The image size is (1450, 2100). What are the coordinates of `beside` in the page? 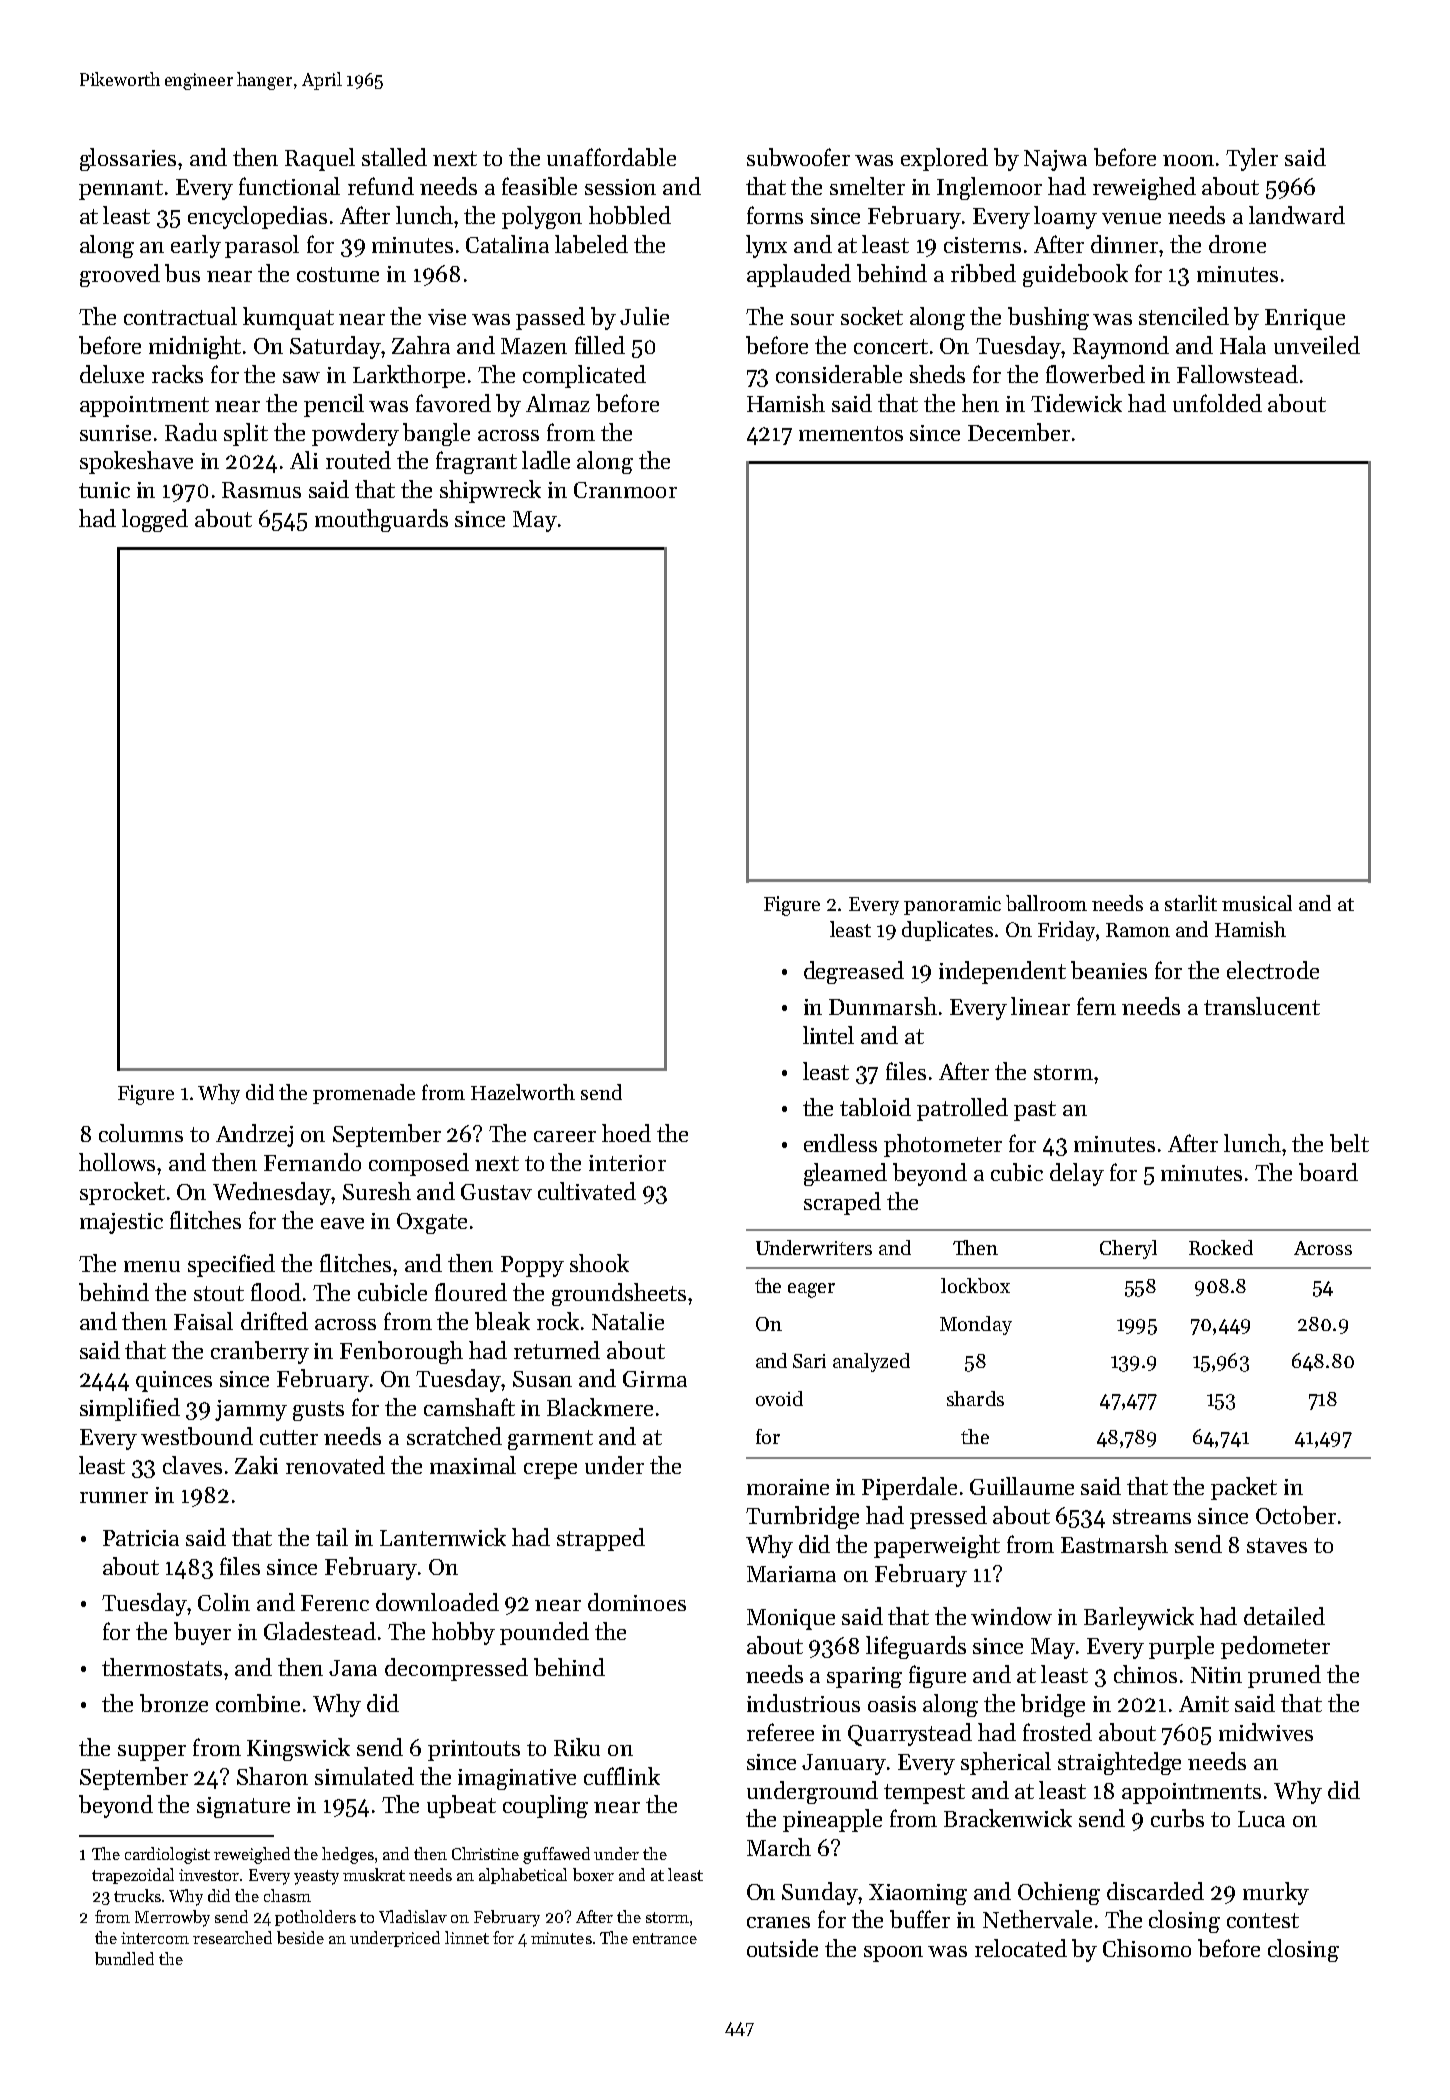 It's located at (300, 1937).
